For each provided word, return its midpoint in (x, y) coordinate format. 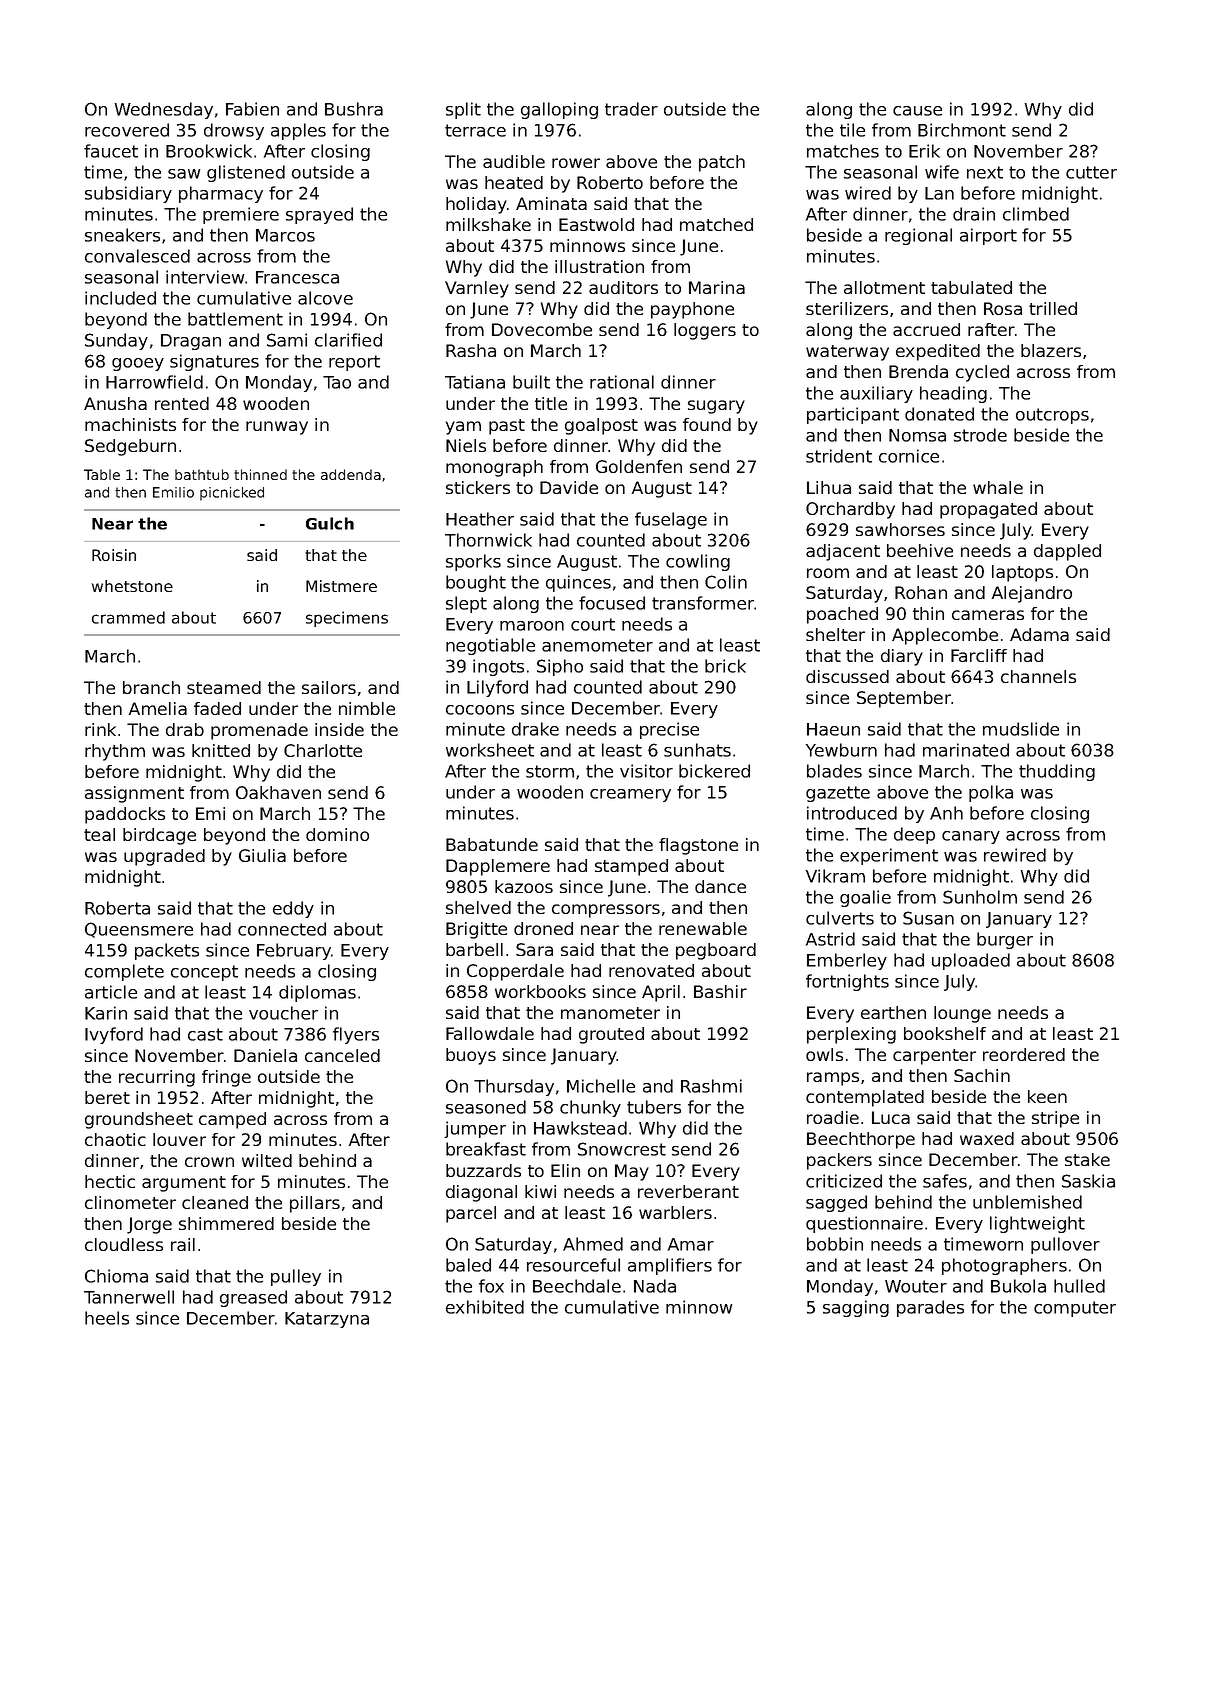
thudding (1057, 772)
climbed (1036, 214)
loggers (705, 331)
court (593, 624)
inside (339, 729)
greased (253, 1298)
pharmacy (221, 194)
